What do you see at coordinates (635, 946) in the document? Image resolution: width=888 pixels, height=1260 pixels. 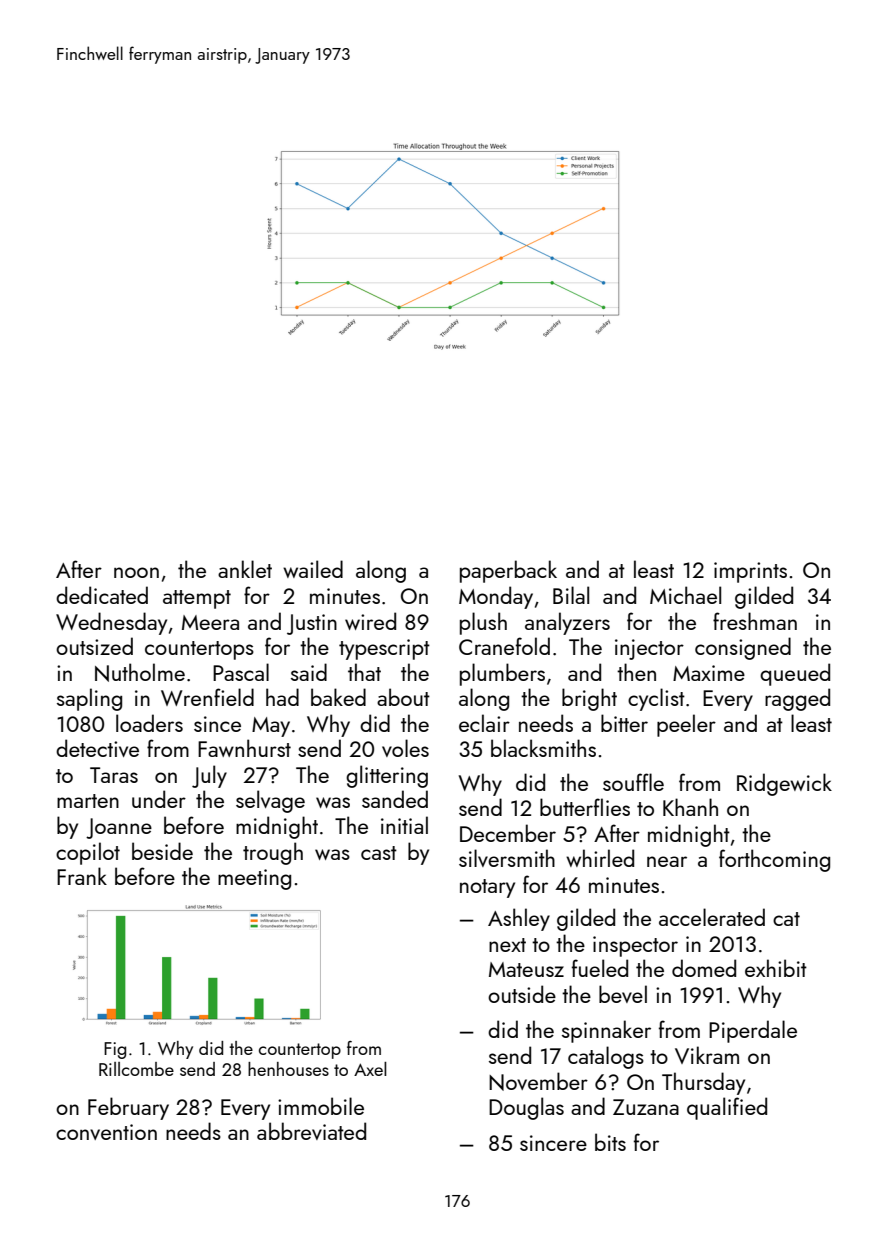 I see `inspector` at bounding box center [635, 946].
